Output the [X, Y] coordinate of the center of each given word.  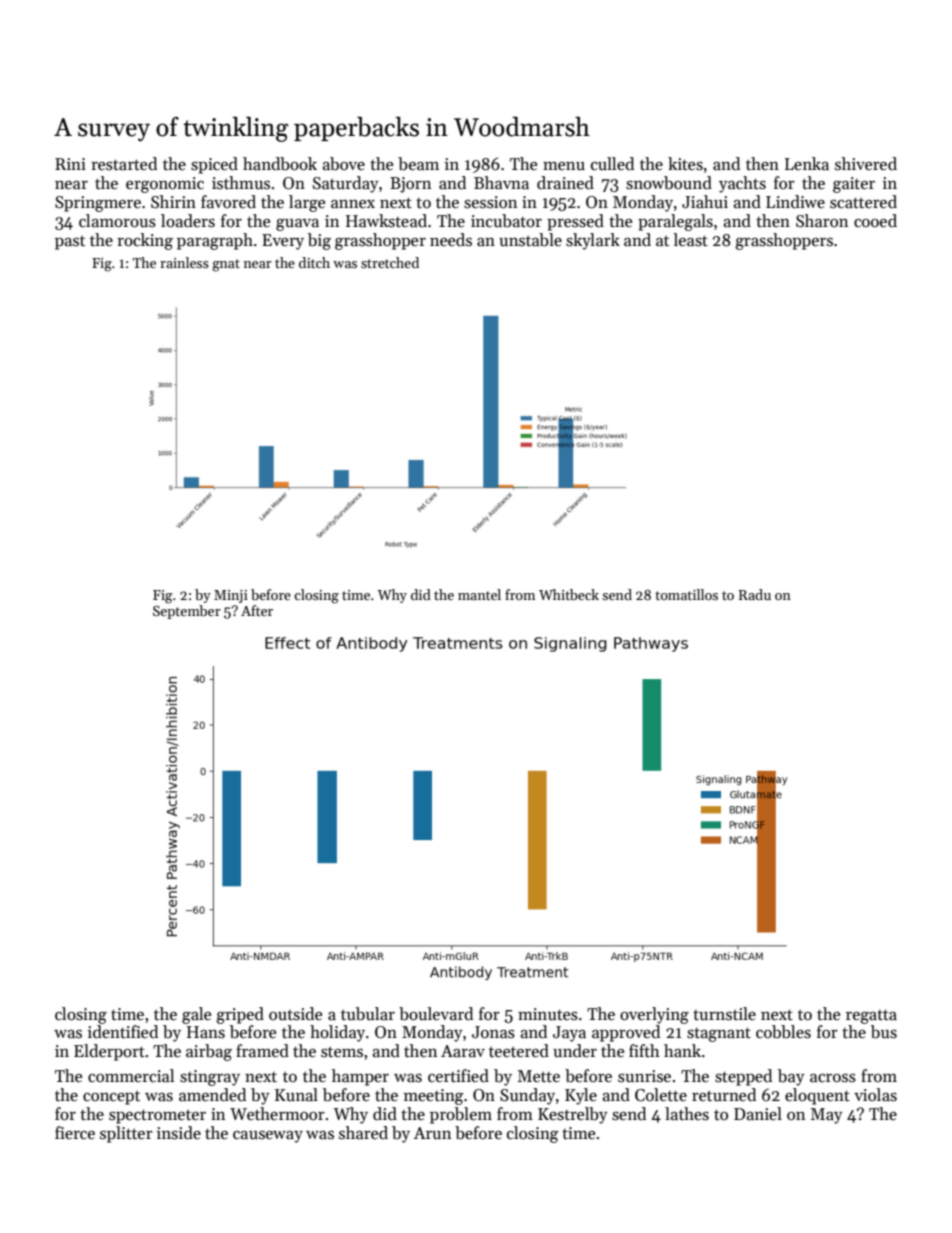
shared [363, 1133]
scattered [863, 202]
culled [612, 164]
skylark [593, 241]
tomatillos [686, 594]
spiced [214, 165]
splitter [126, 1134]
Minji [231, 596]
